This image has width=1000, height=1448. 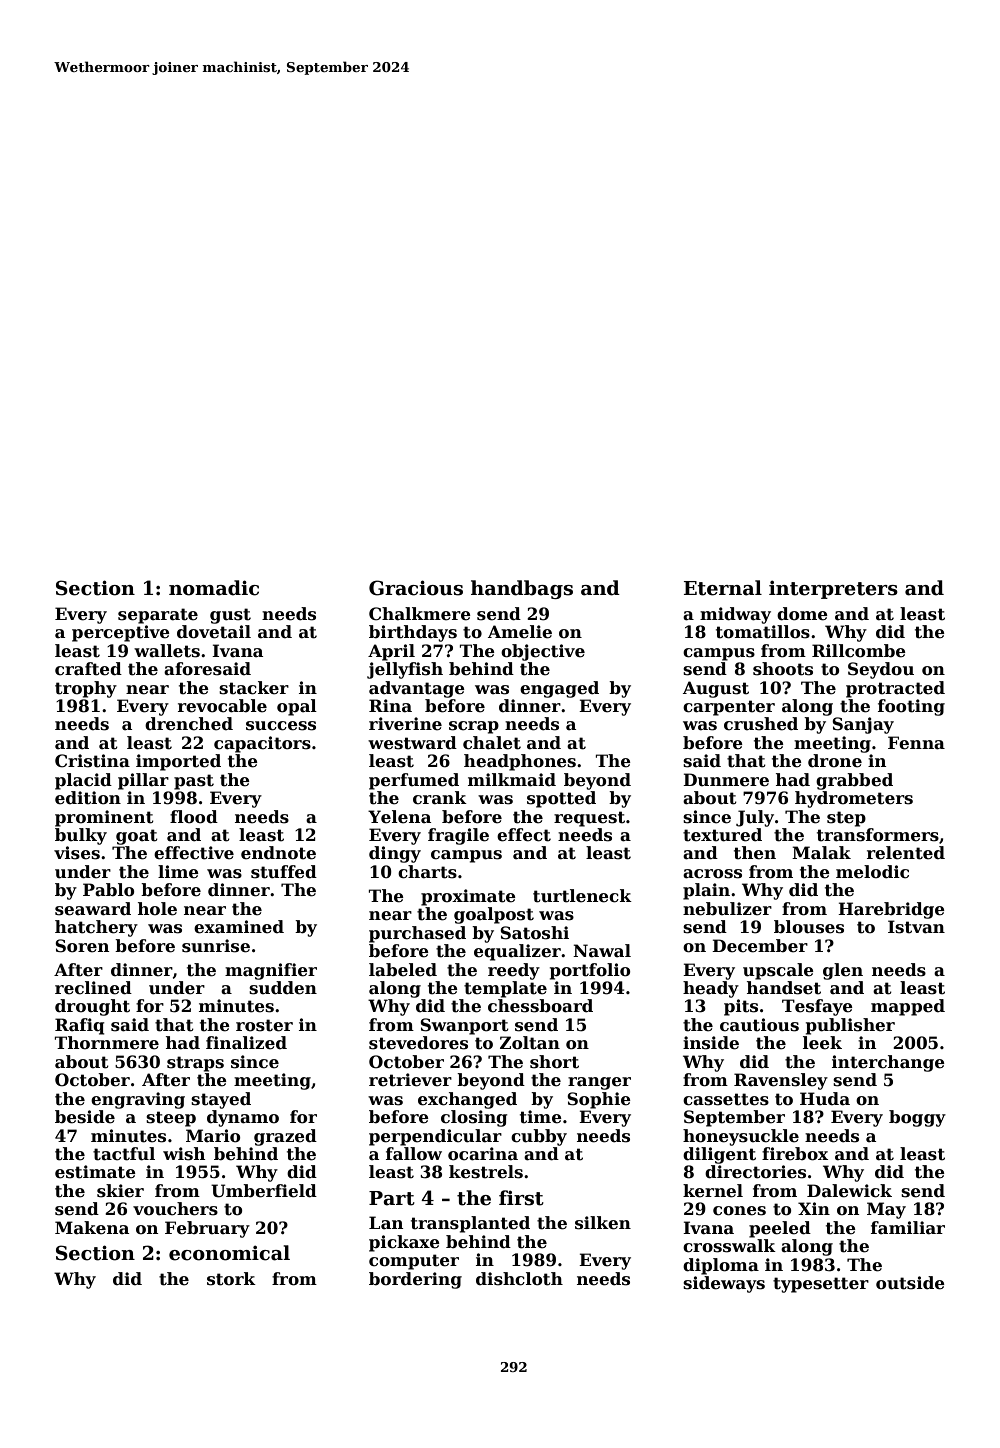 I want to click on nomadic, so click(x=214, y=588).
